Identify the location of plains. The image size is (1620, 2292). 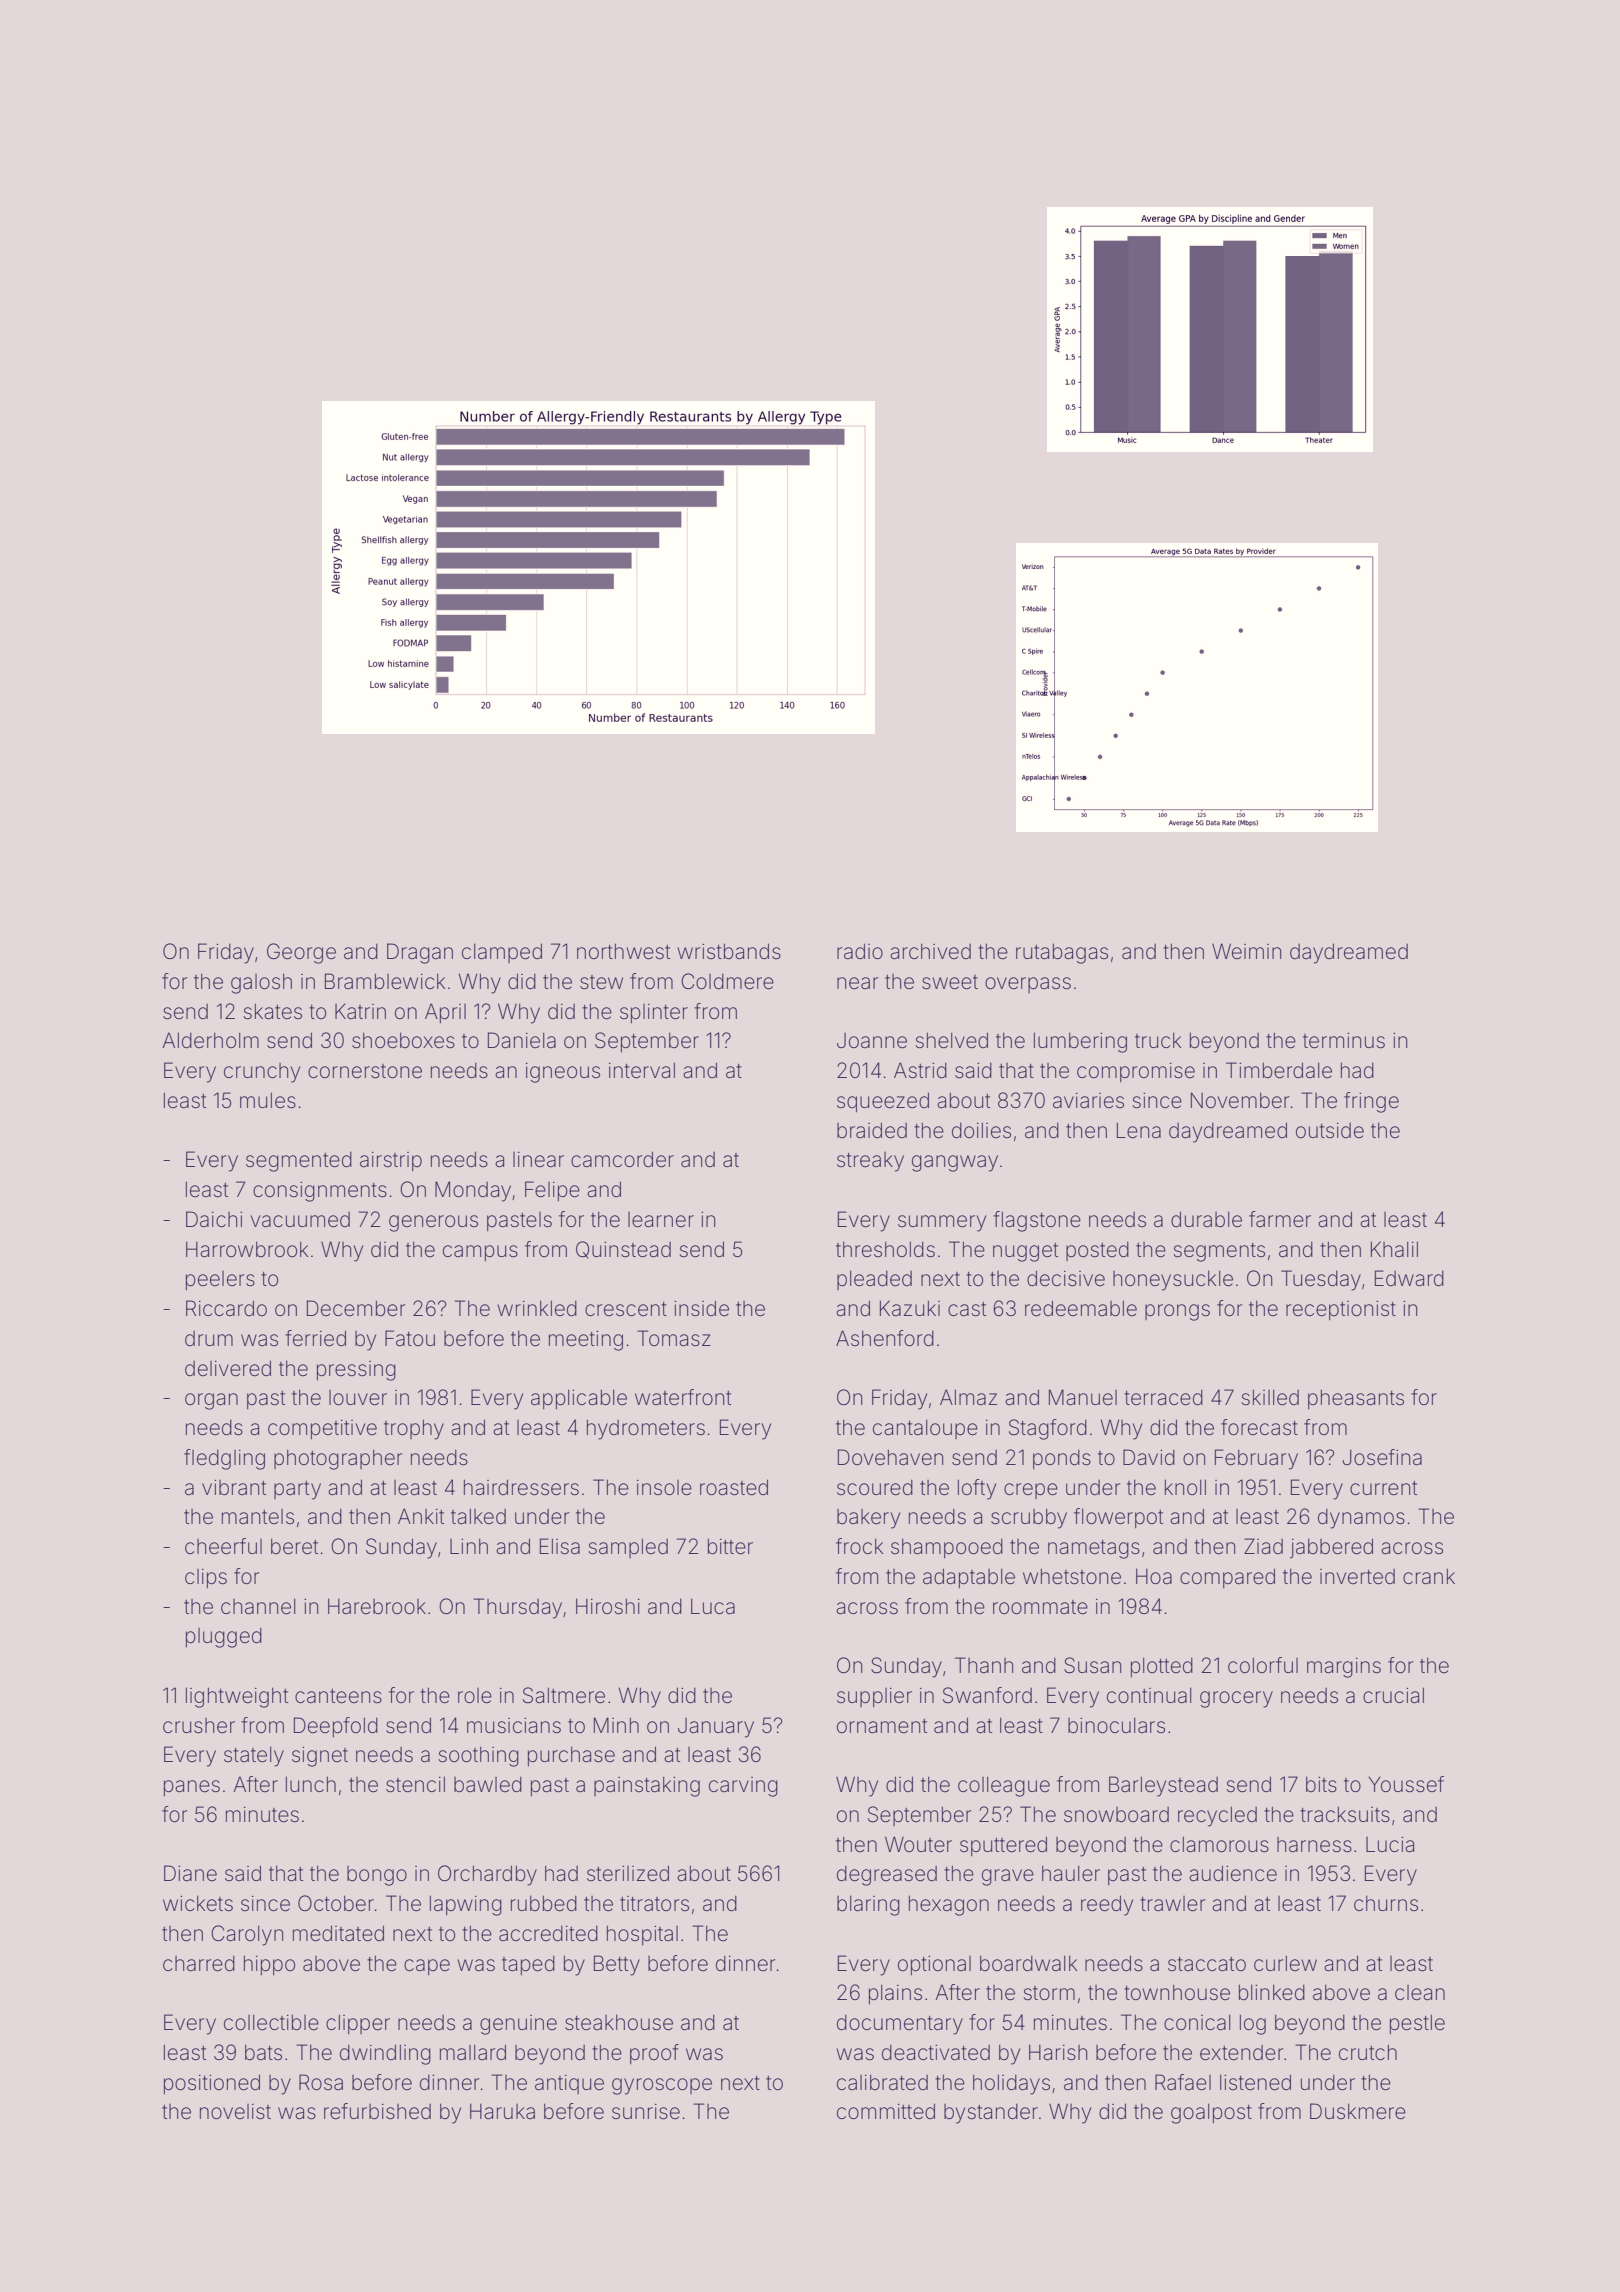
(895, 1994).
